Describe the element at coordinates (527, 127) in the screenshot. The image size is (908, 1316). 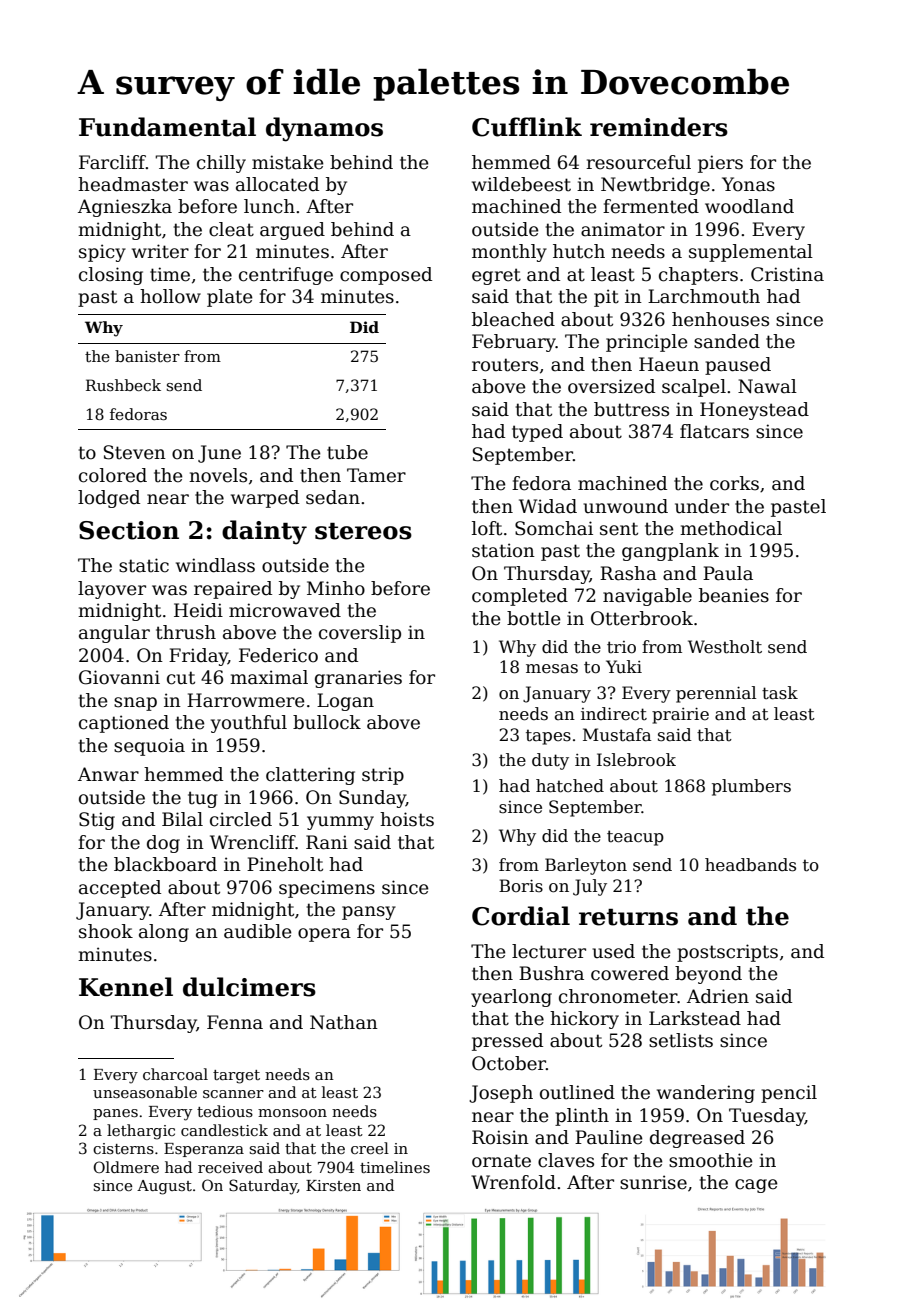
I see `Cufflink` at that location.
